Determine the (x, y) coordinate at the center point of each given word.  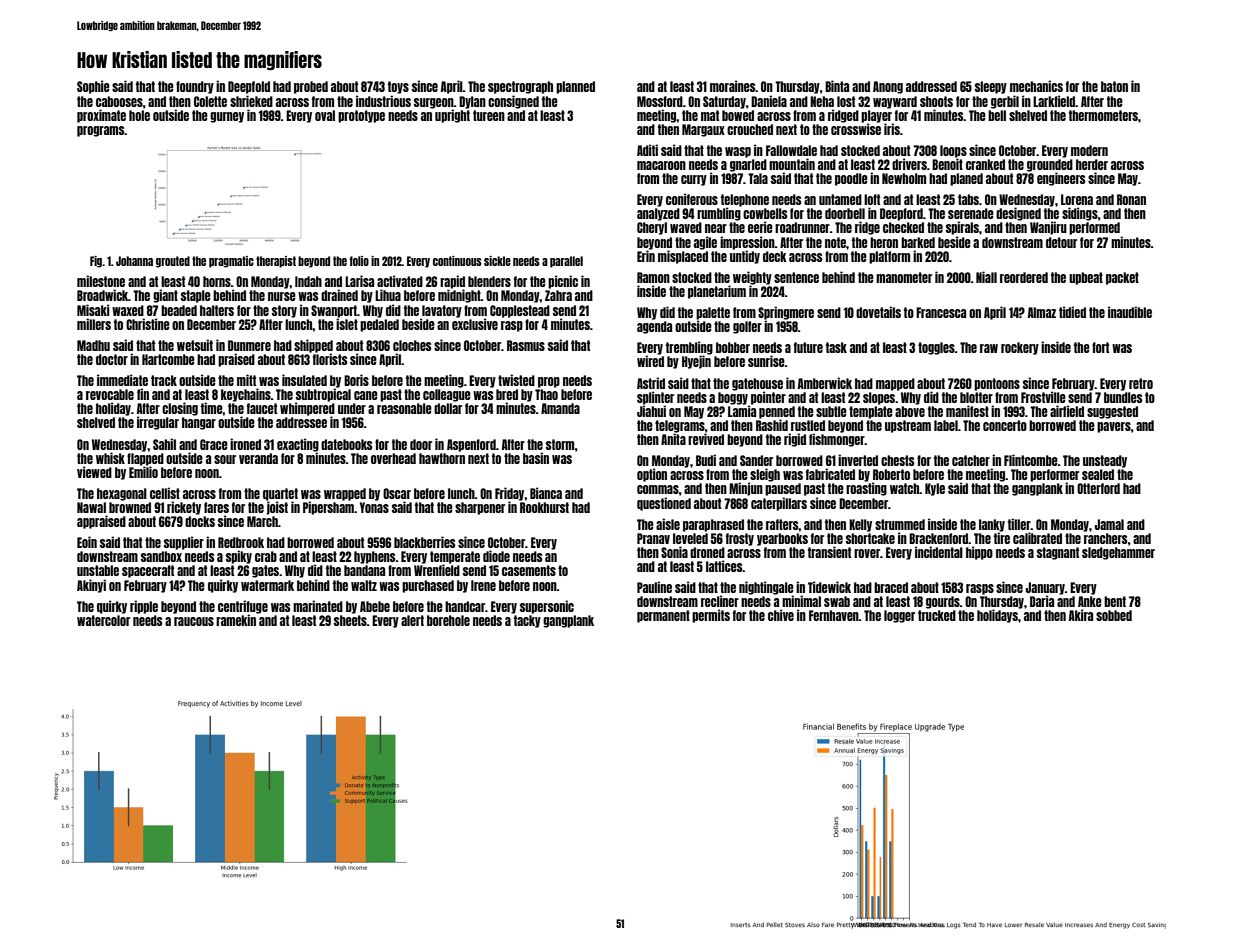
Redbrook (241, 542)
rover (867, 553)
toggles (936, 348)
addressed (931, 86)
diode (496, 556)
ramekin (236, 620)
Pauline (654, 587)
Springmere (786, 313)
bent (1115, 601)
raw (989, 348)
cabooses (119, 101)
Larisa (359, 281)
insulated (304, 380)
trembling (689, 348)
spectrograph (520, 87)
